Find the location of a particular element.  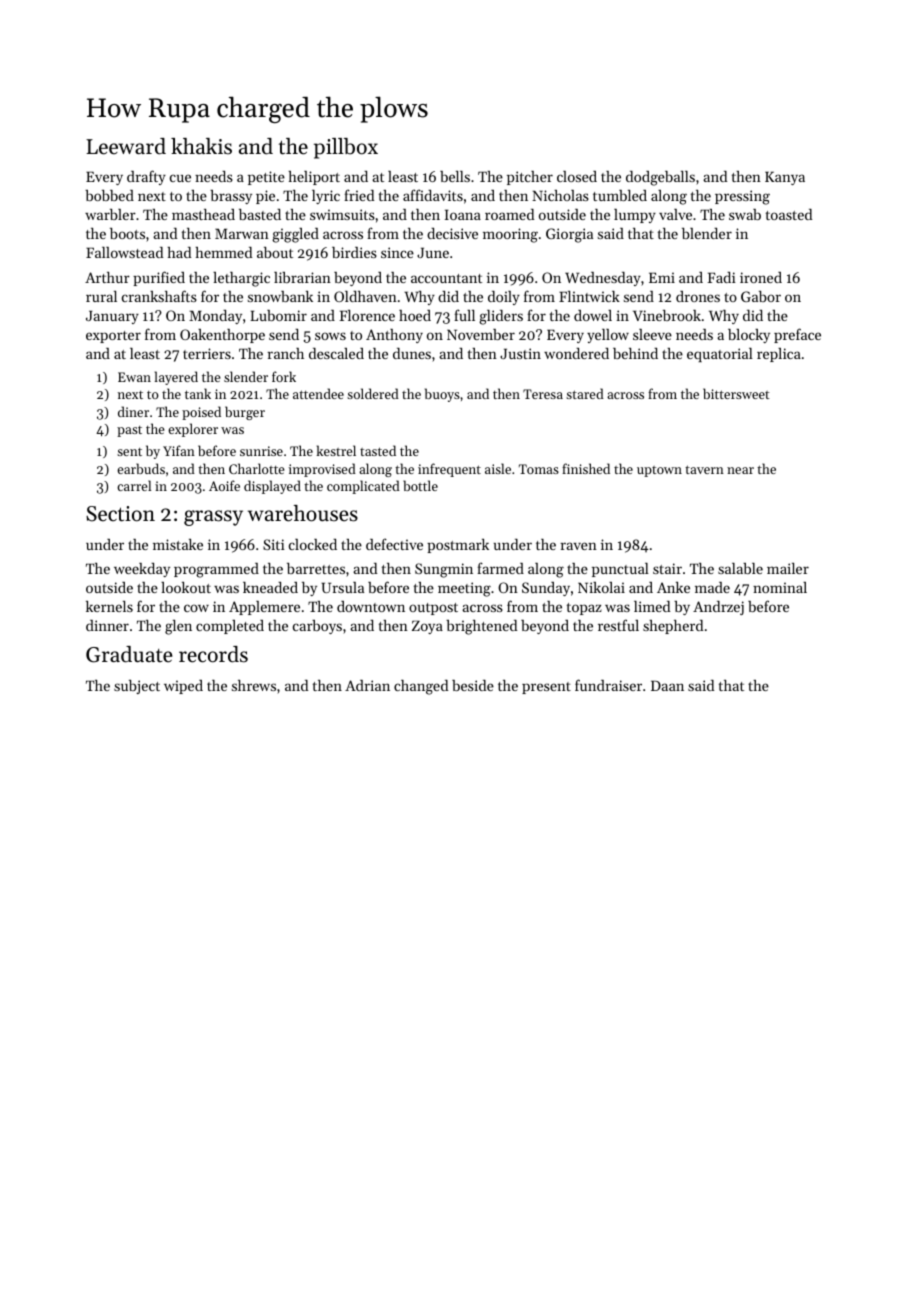

Leeward is located at coordinates (126, 146).
